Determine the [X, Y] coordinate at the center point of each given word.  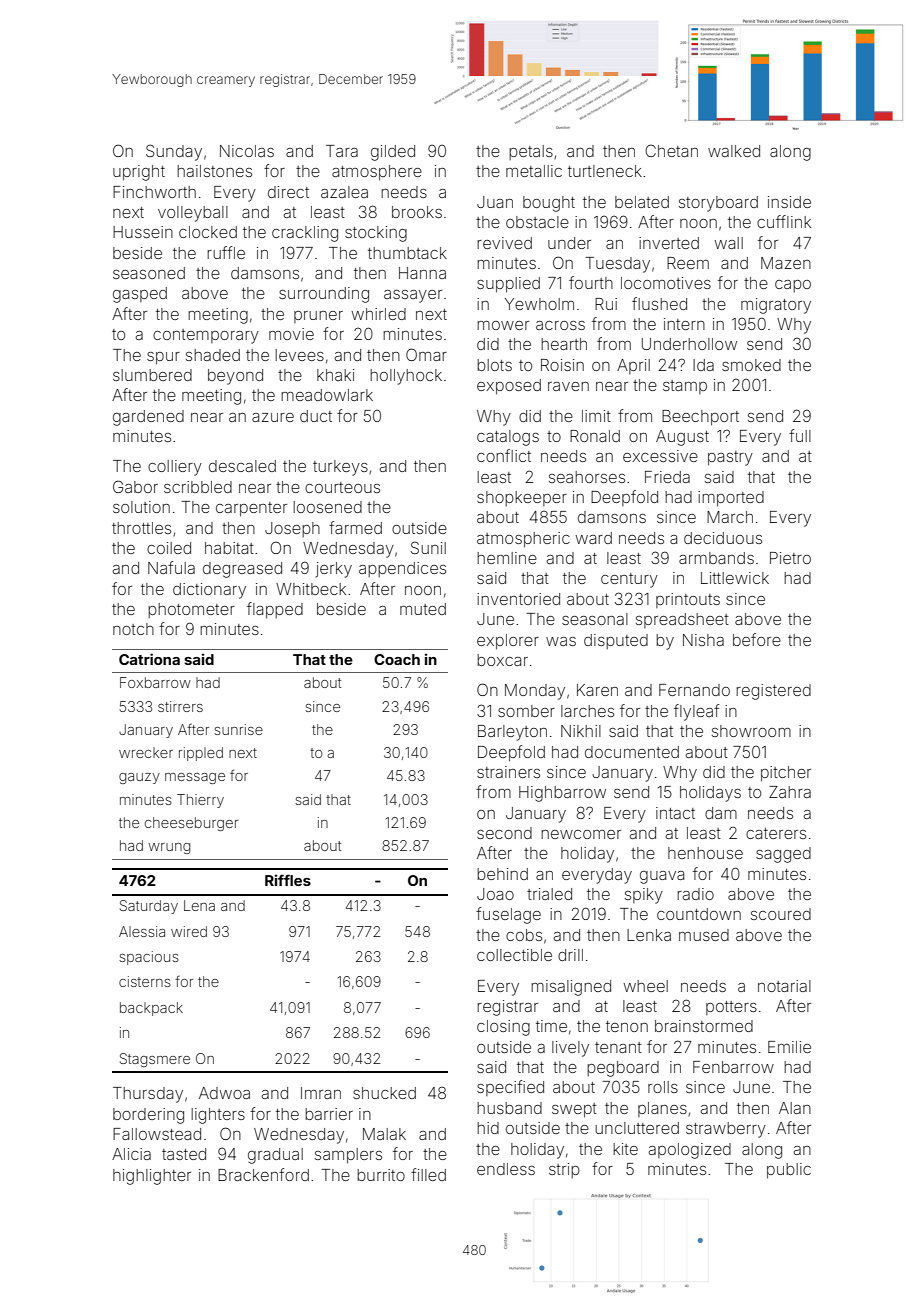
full [800, 435]
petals [531, 152]
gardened [148, 418]
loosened [327, 507]
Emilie [789, 1047]
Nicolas [247, 151]
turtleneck [605, 171]
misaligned [571, 988]
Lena [199, 905]
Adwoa [224, 1093]
